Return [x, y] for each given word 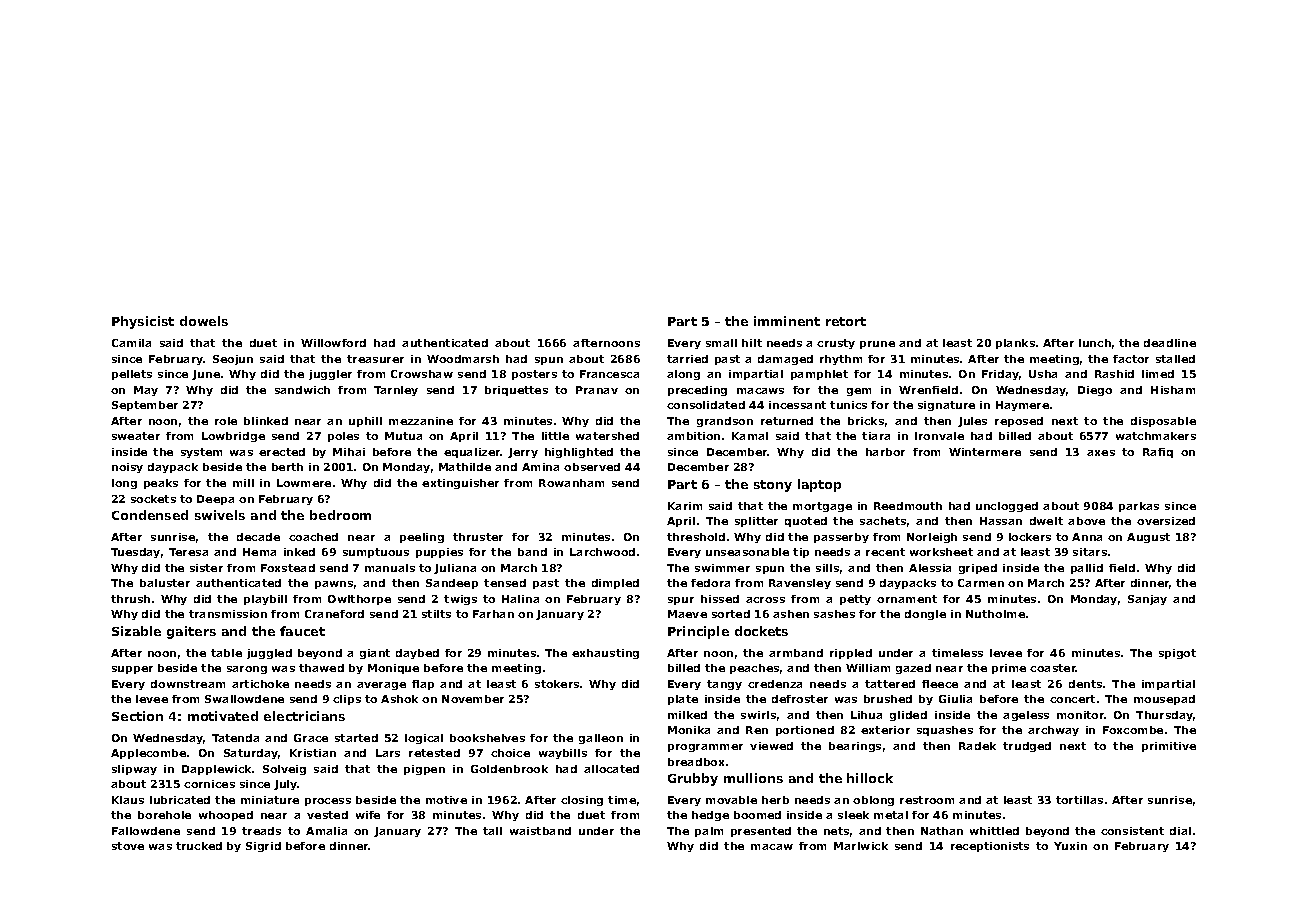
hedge [710, 816]
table [226, 653]
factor [1131, 359]
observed [592, 467]
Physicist [143, 322]
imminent [787, 321]
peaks [161, 484]
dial [1180, 831]
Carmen [981, 583]
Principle [698, 632]
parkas [1139, 507]
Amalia [326, 831]
